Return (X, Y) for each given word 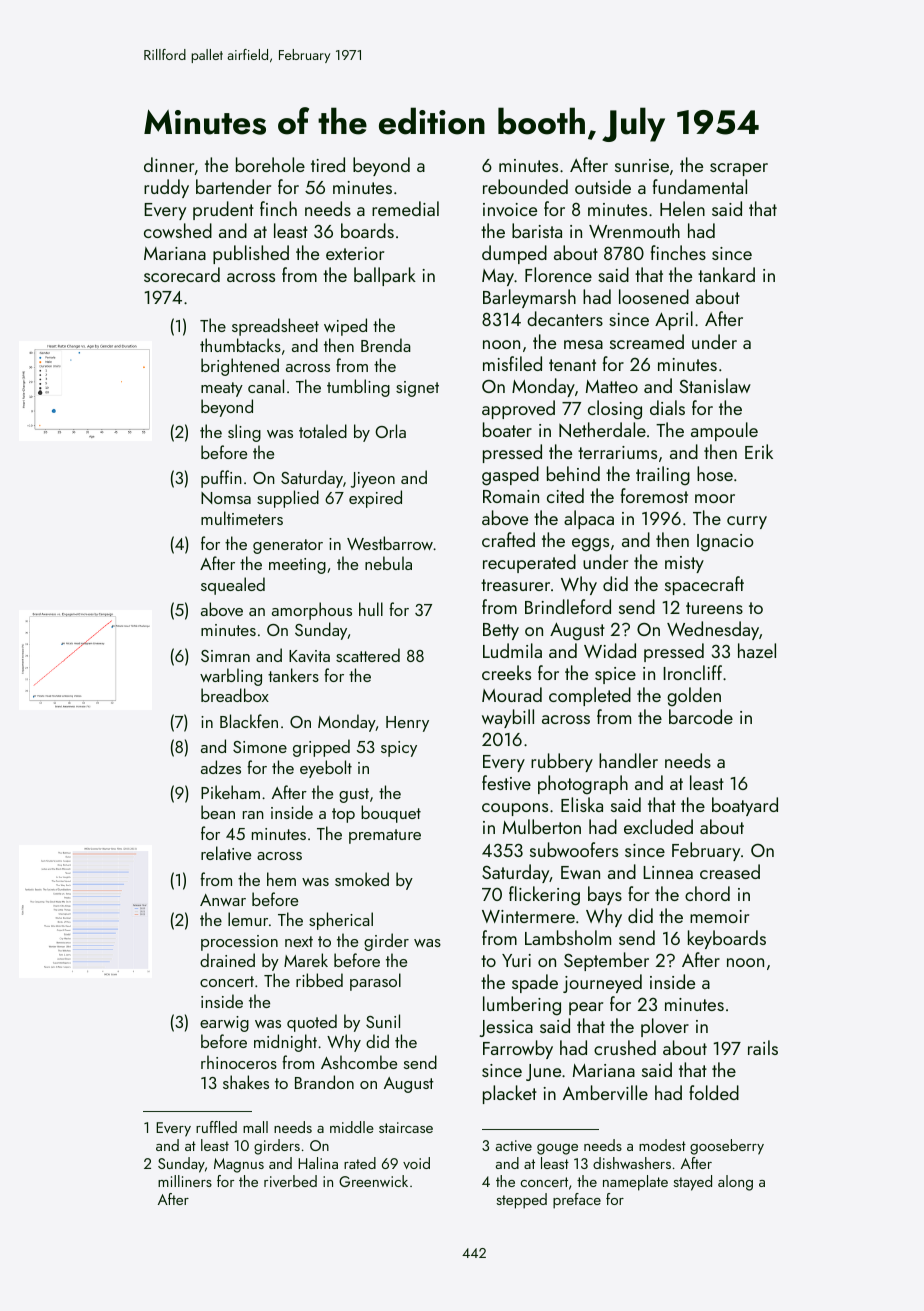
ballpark (385, 276)
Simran (225, 656)
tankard (726, 274)
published (251, 254)
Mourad (512, 694)
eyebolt (326, 769)
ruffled (216, 1127)
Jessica (506, 1028)
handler (628, 760)
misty (684, 564)
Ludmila (512, 650)
